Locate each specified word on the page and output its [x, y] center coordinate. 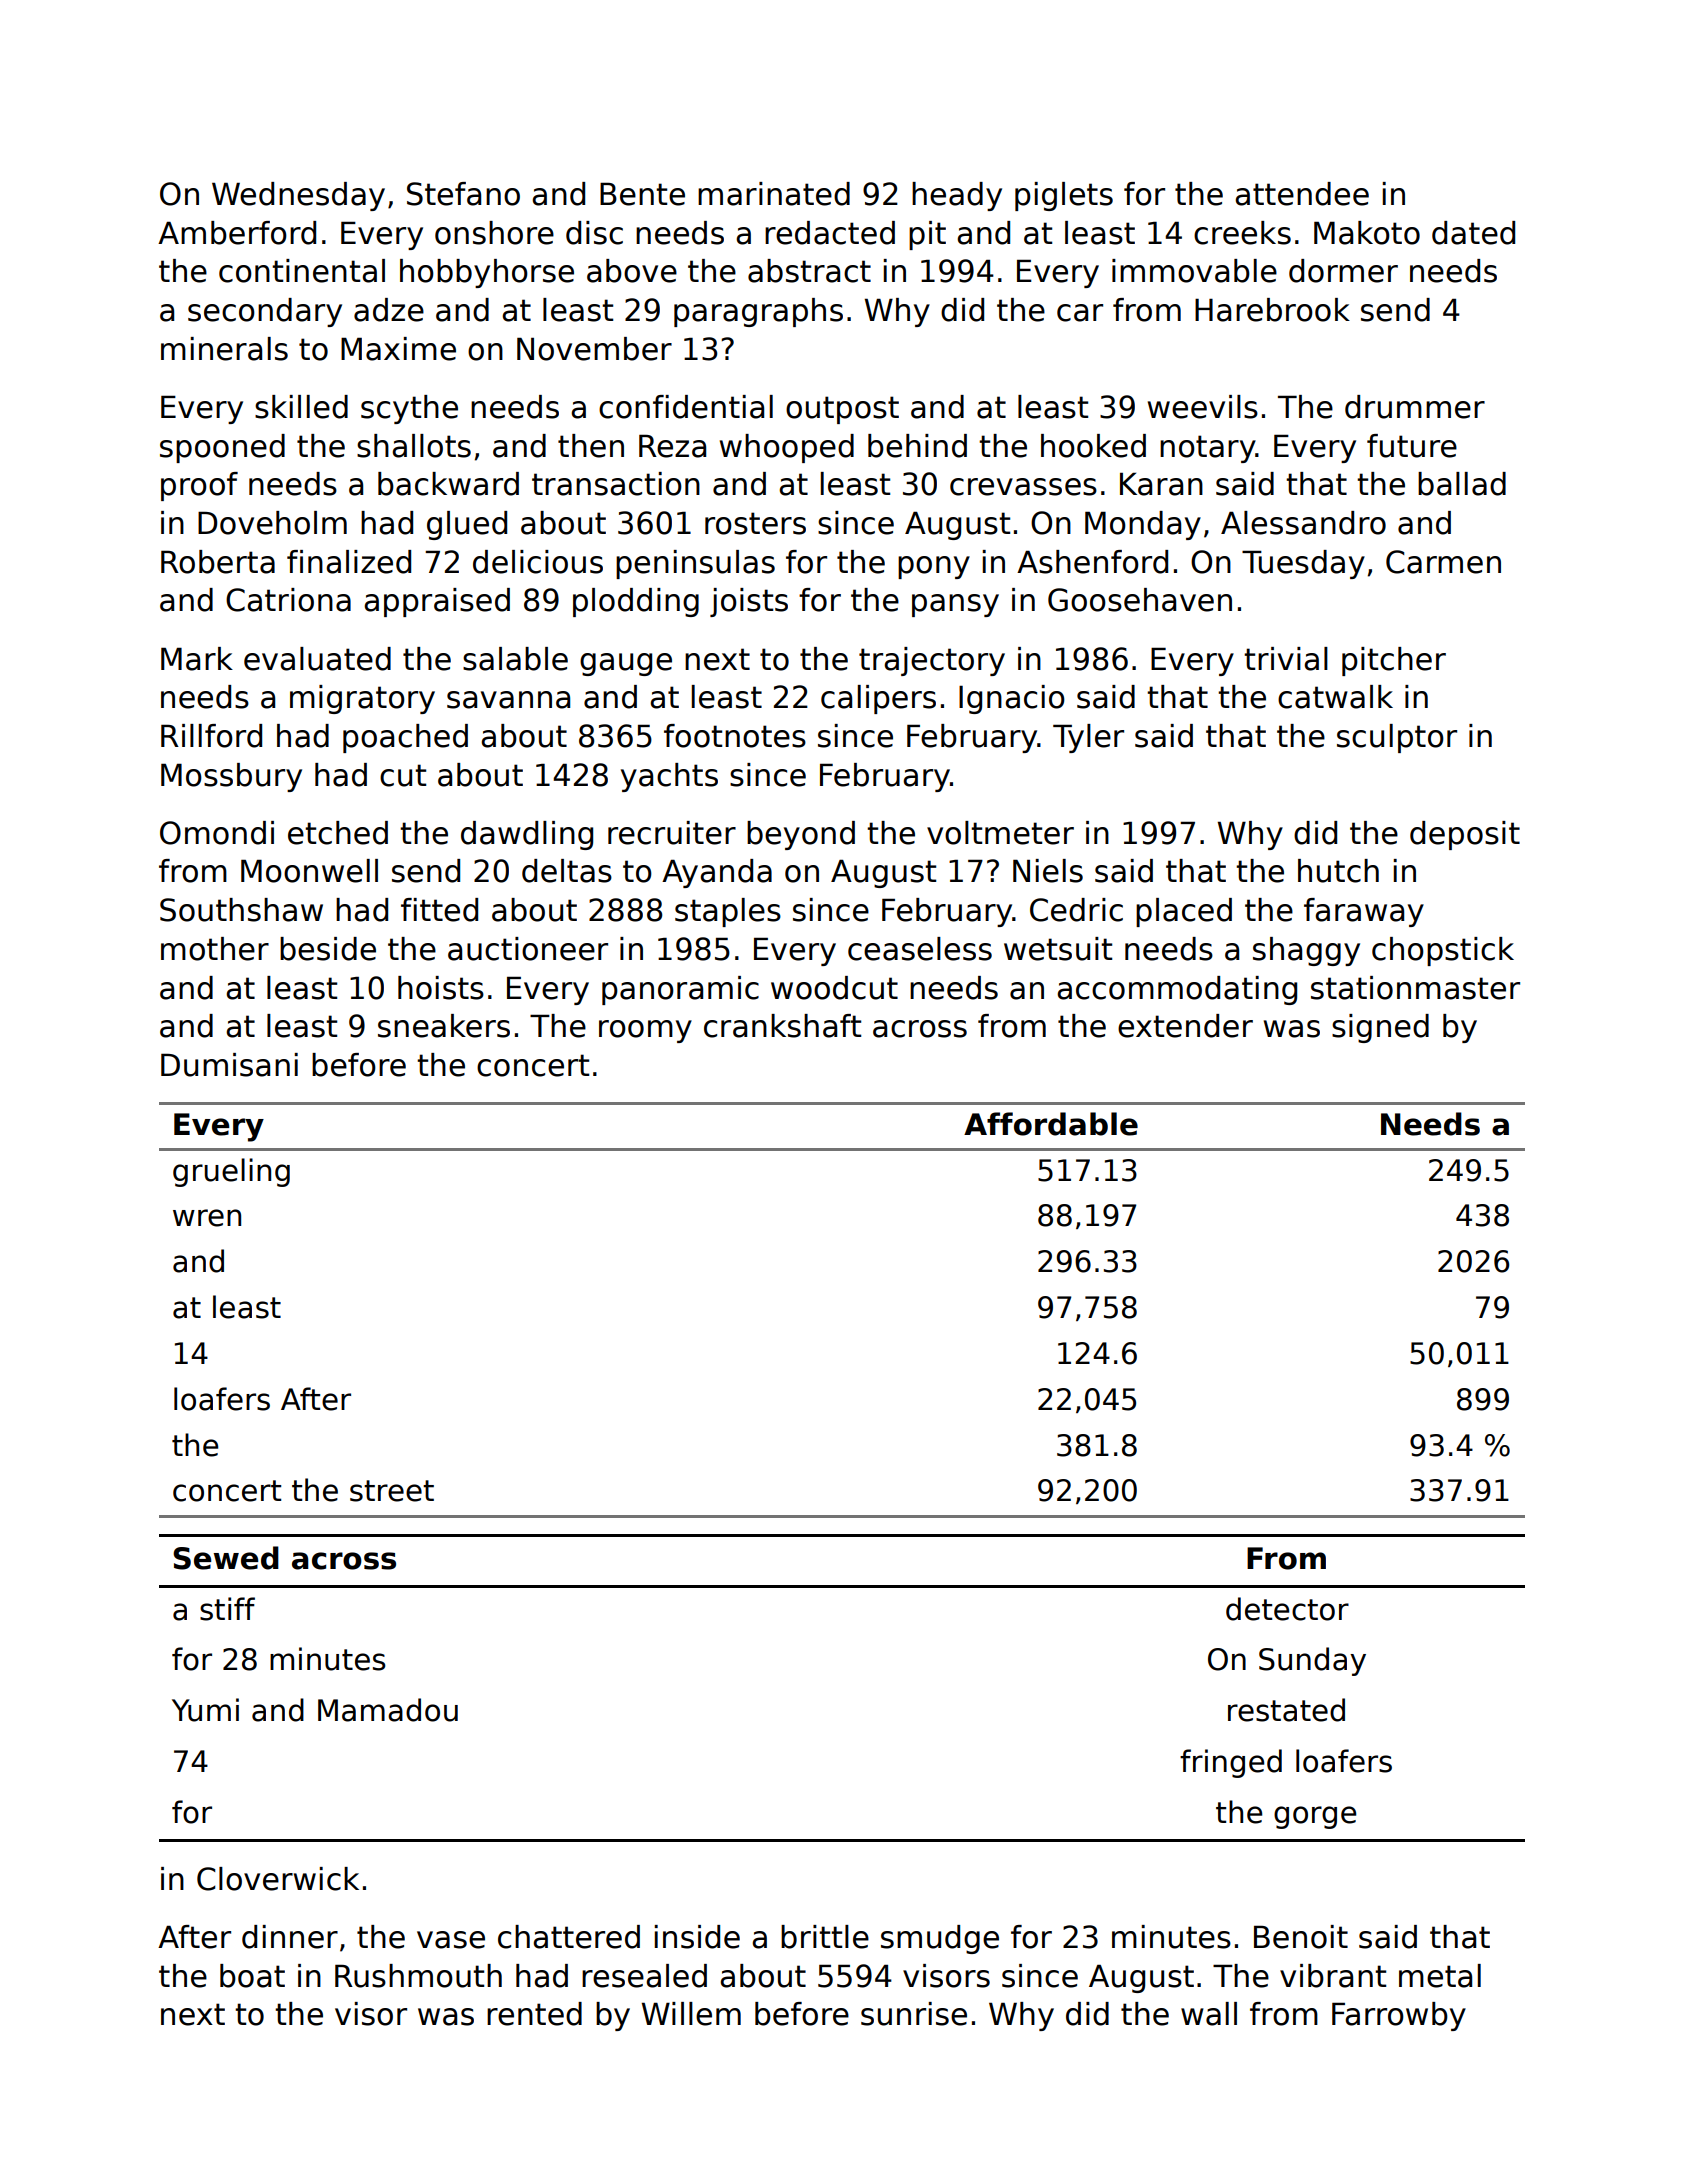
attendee [1302, 194]
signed [1380, 1028]
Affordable [1051, 1124]
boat [252, 1976]
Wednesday [298, 196]
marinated [774, 194]
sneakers [444, 1026]
